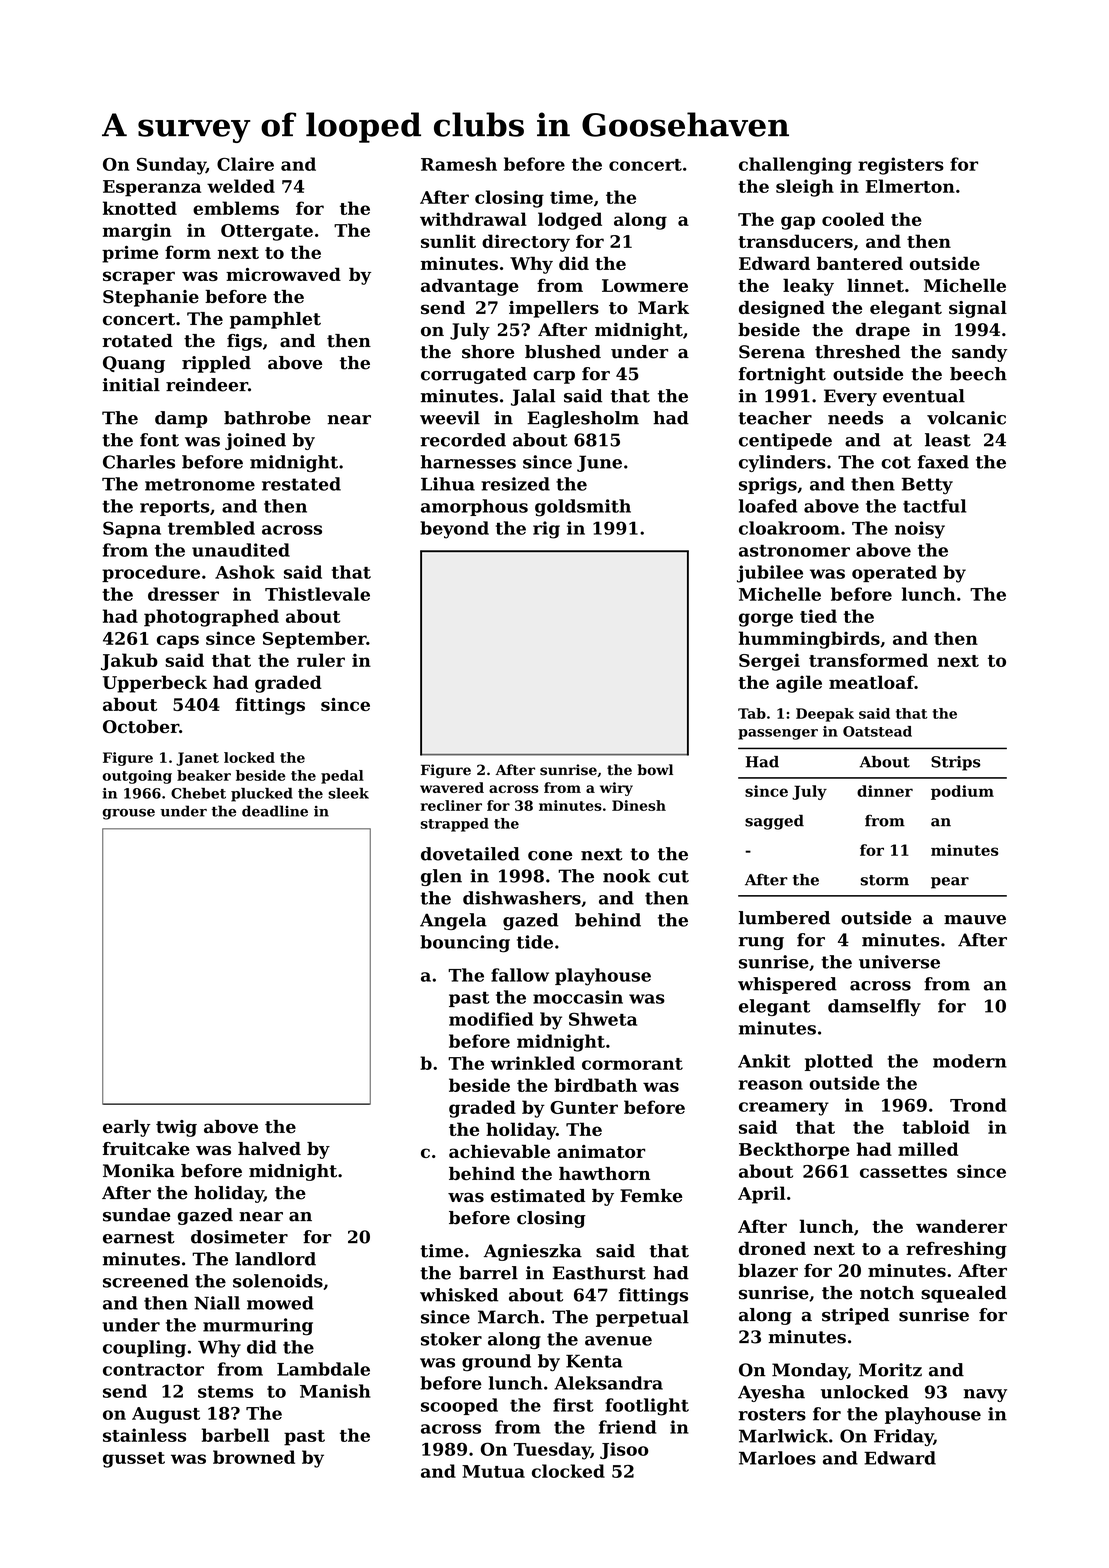 The image size is (1109, 1568). What do you see at coordinates (794, 551) in the page?
I see `astronomer` at bounding box center [794, 551].
